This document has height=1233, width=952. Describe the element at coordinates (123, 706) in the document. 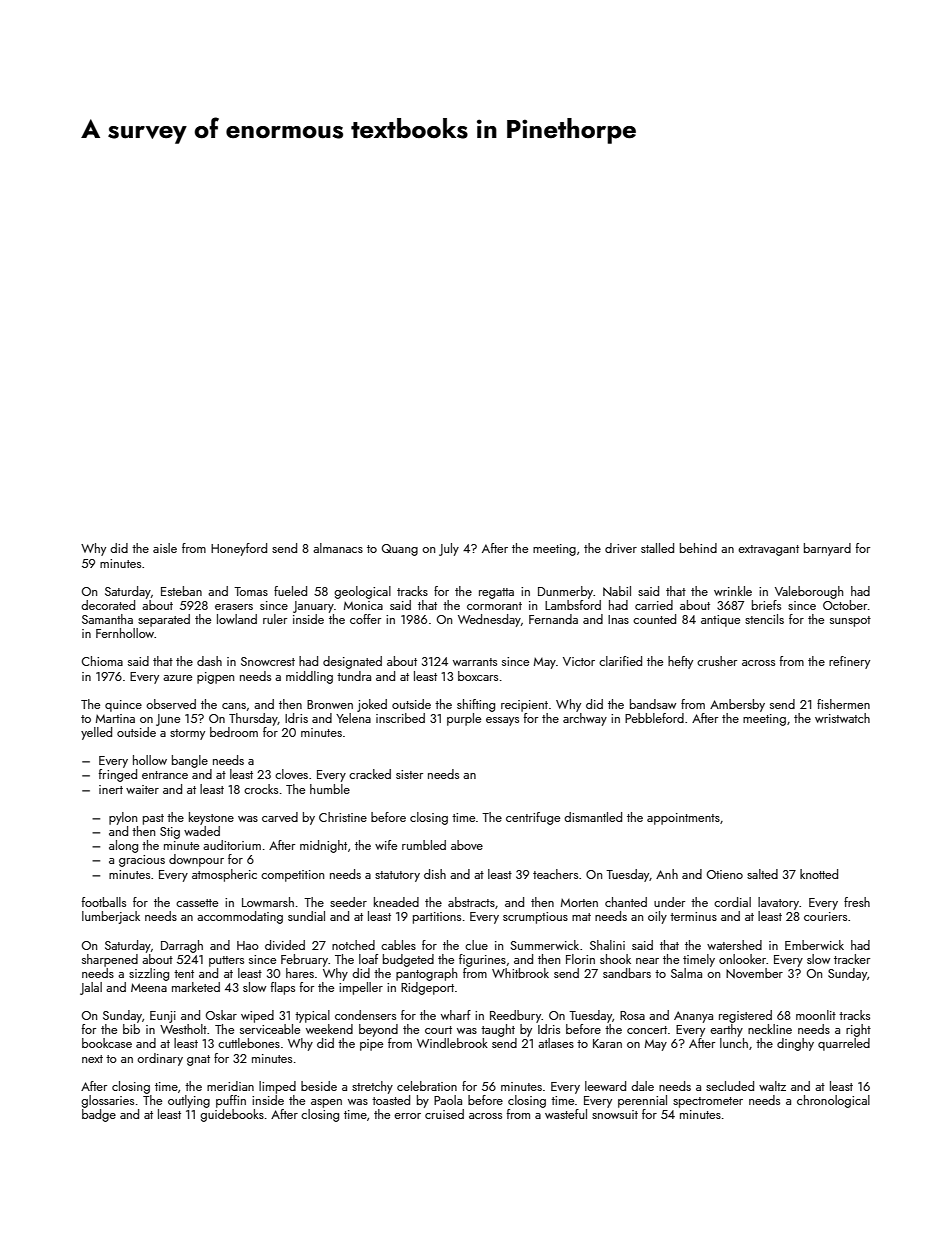

I see `quince` at that location.
